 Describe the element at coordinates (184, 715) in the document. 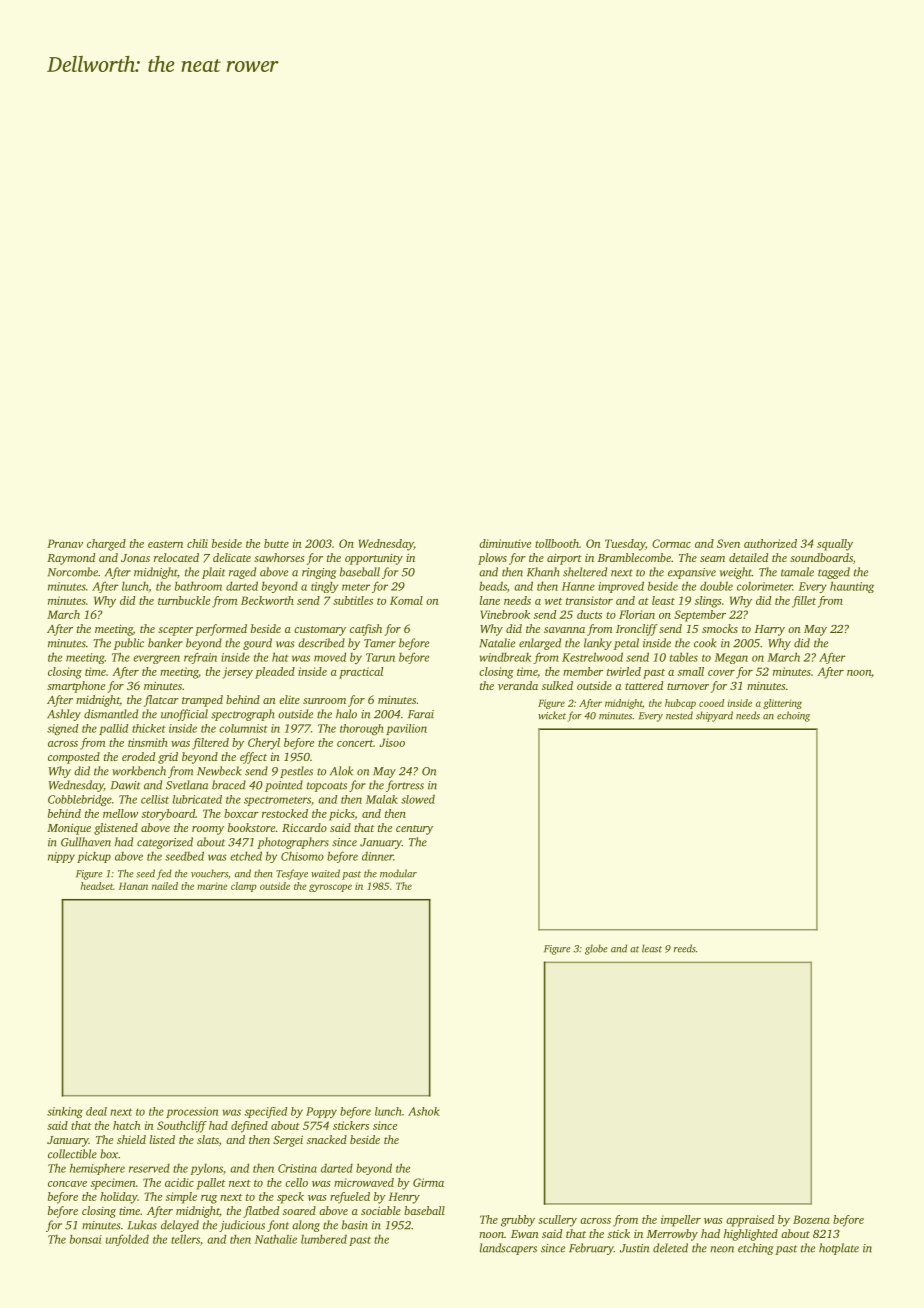

I see `unofficial` at that location.
